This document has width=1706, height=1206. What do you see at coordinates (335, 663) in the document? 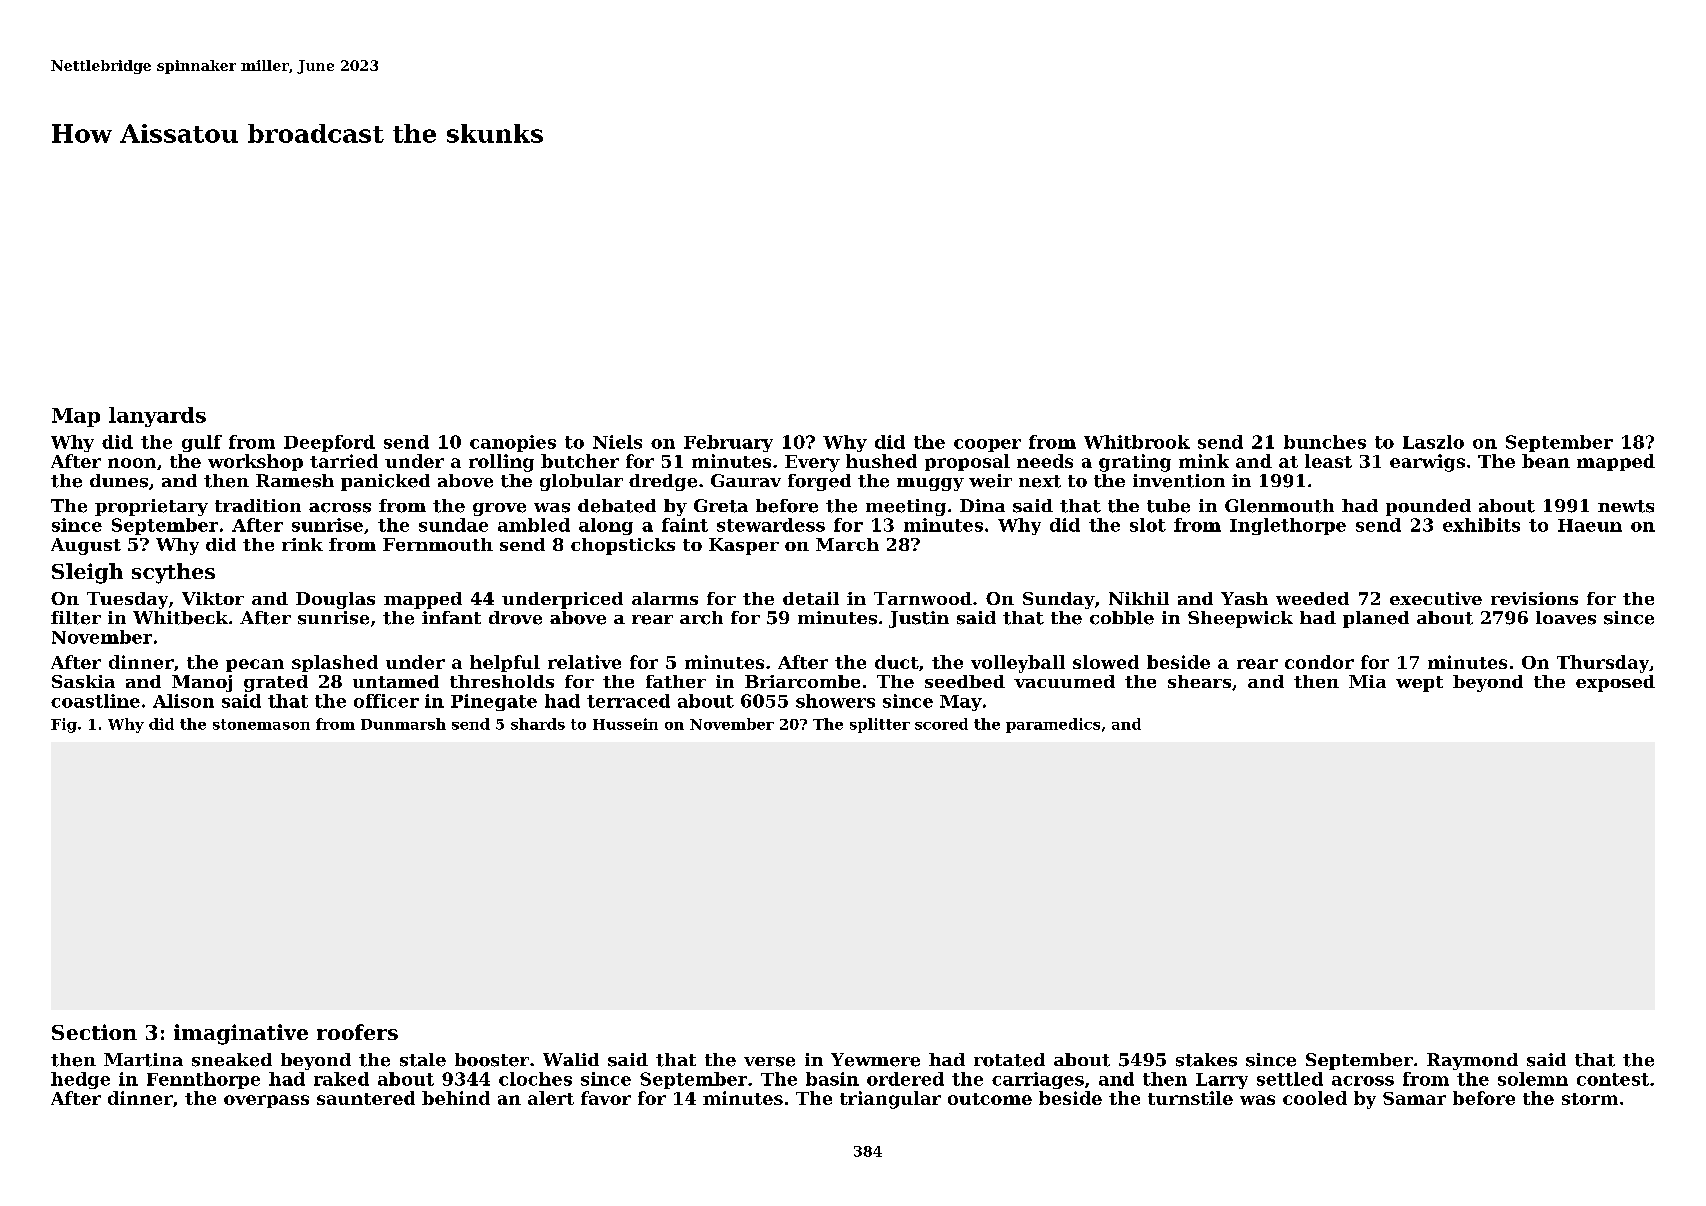
I see `splashed` at bounding box center [335, 663].
